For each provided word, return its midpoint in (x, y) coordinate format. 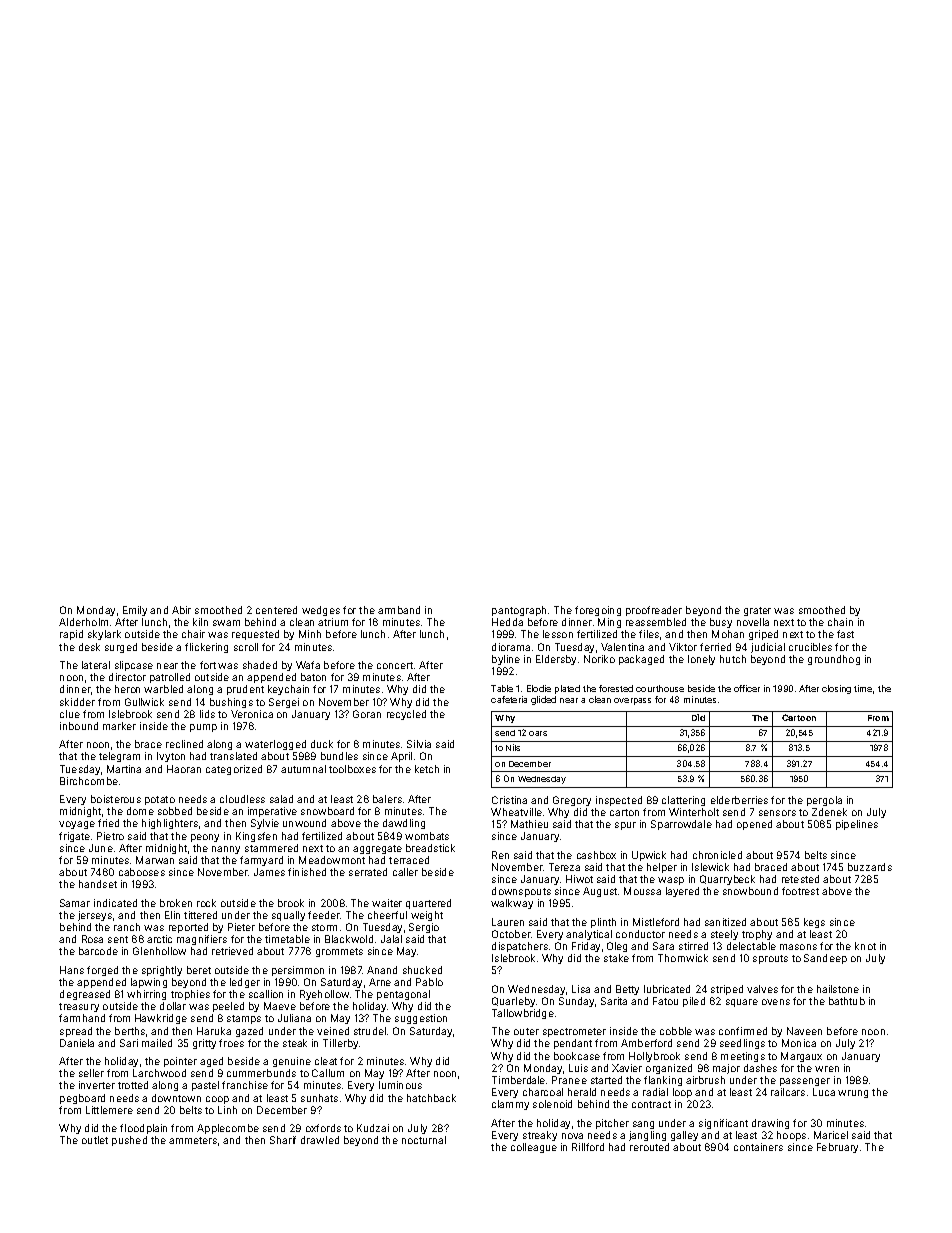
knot (865, 946)
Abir (181, 610)
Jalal (391, 939)
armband (399, 610)
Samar (75, 903)
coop (217, 1100)
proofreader (654, 611)
